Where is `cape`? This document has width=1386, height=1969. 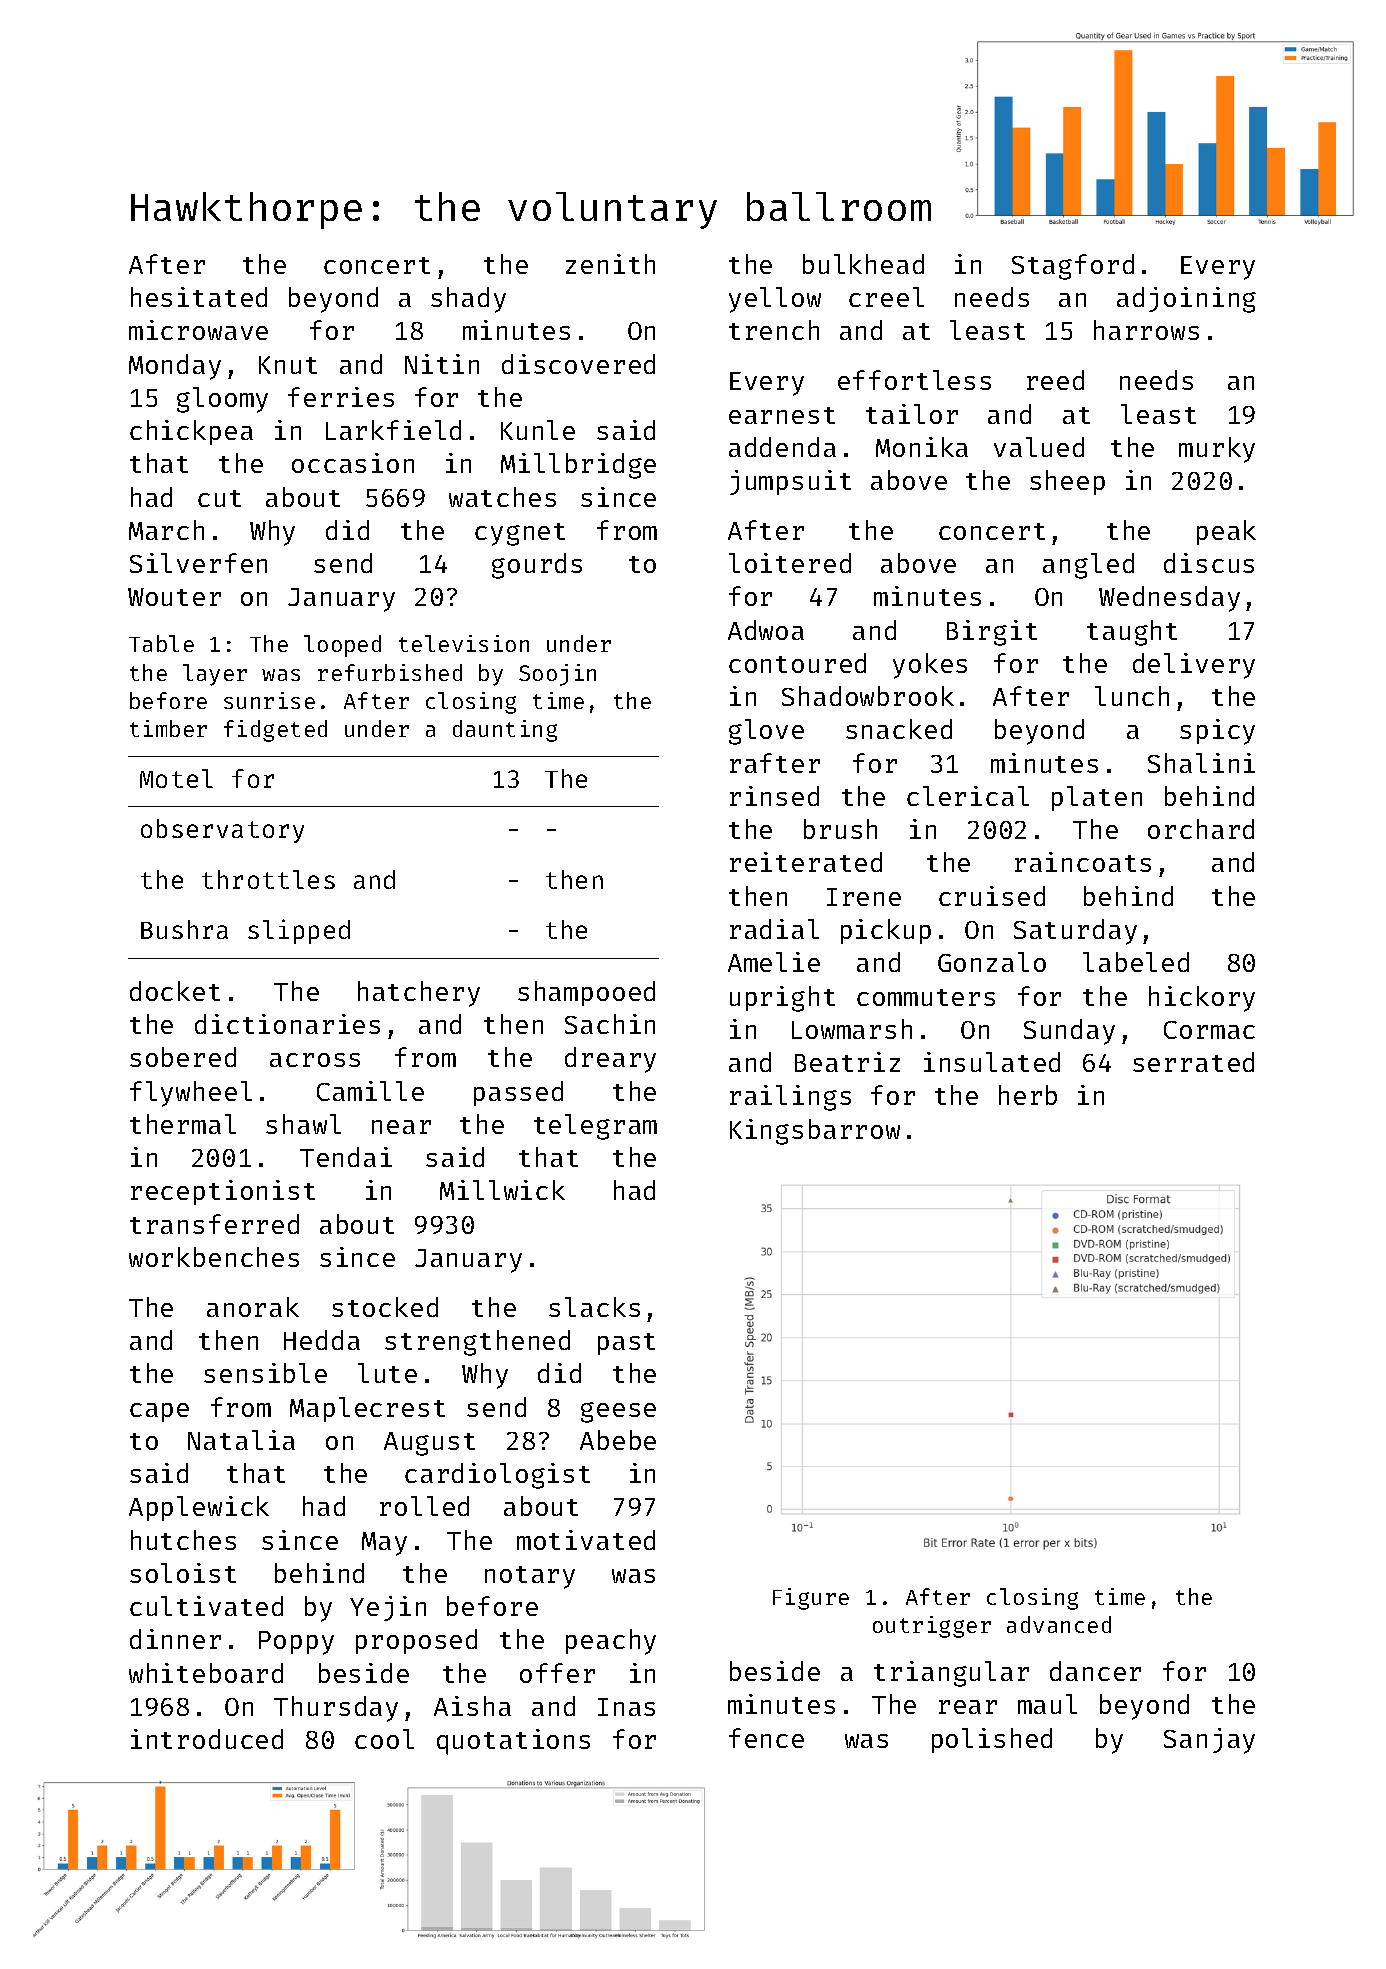
cape is located at coordinates (159, 1412).
